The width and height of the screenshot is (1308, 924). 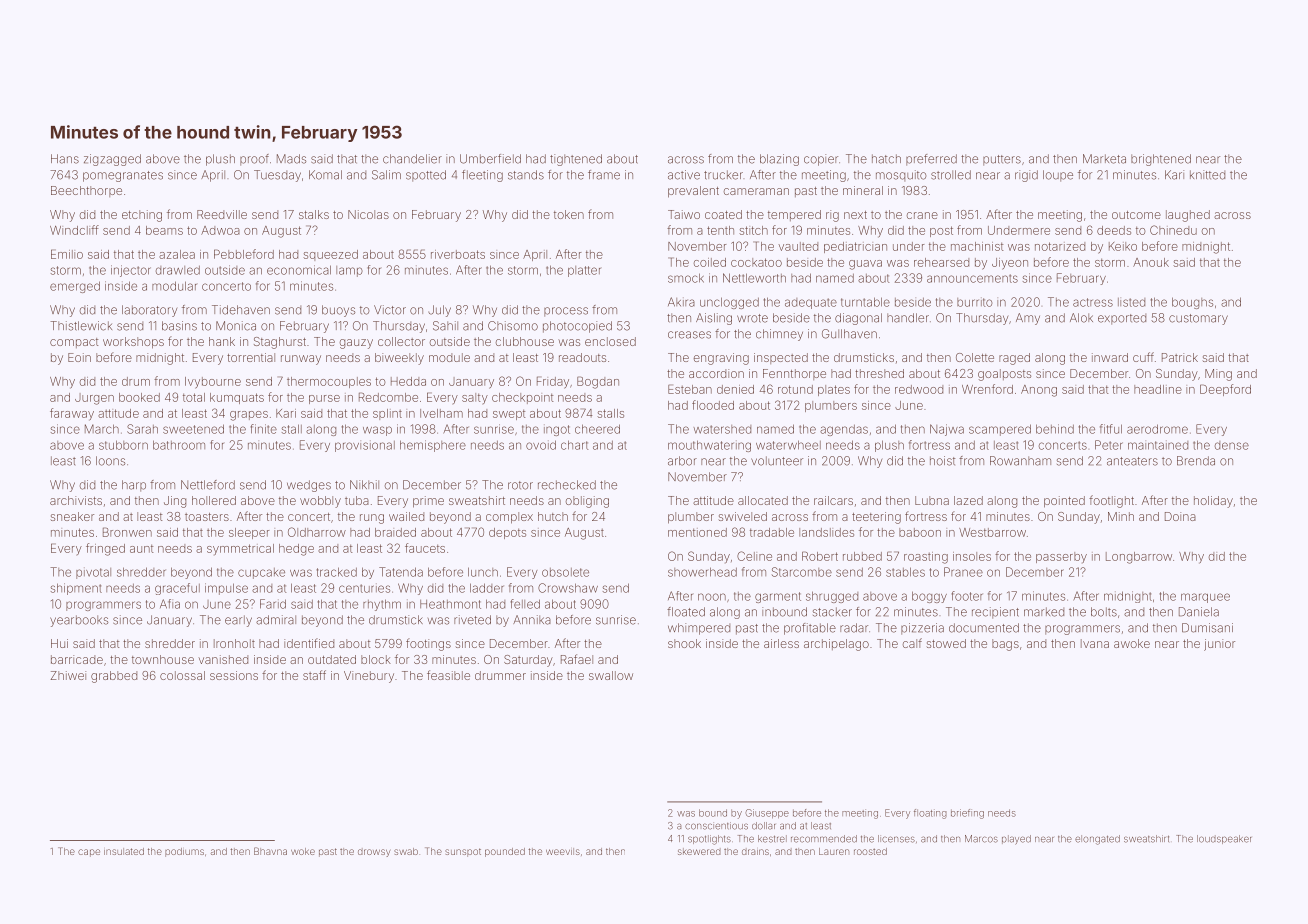 I want to click on Fennthorpe, so click(x=794, y=374).
